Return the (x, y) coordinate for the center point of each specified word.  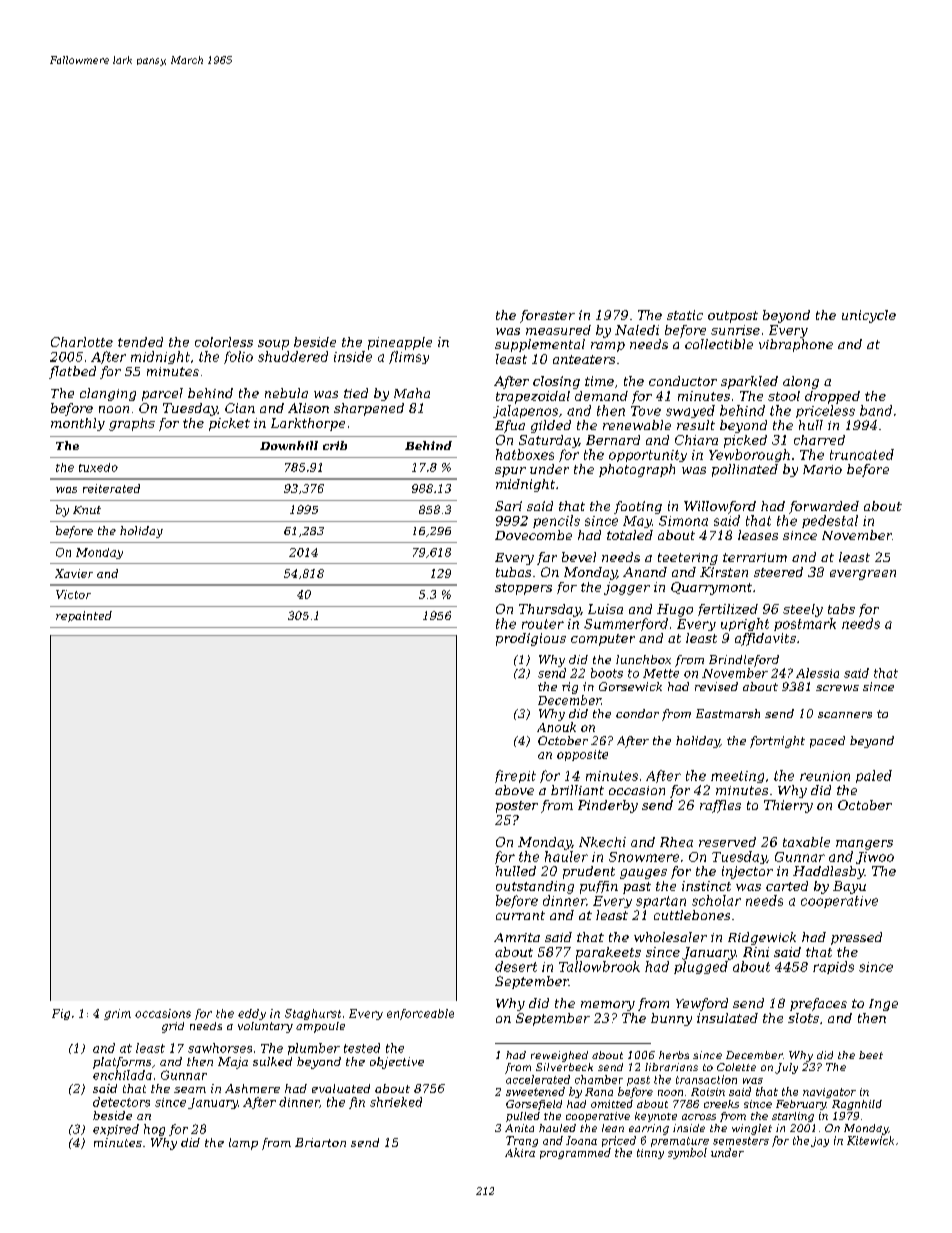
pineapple (400, 343)
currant (520, 915)
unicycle (869, 316)
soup (273, 345)
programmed (575, 1153)
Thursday (550, 610)
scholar (716, 900)
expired (116, 1130)
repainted (84, 616)
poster (517, 807)
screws (837, 688)
